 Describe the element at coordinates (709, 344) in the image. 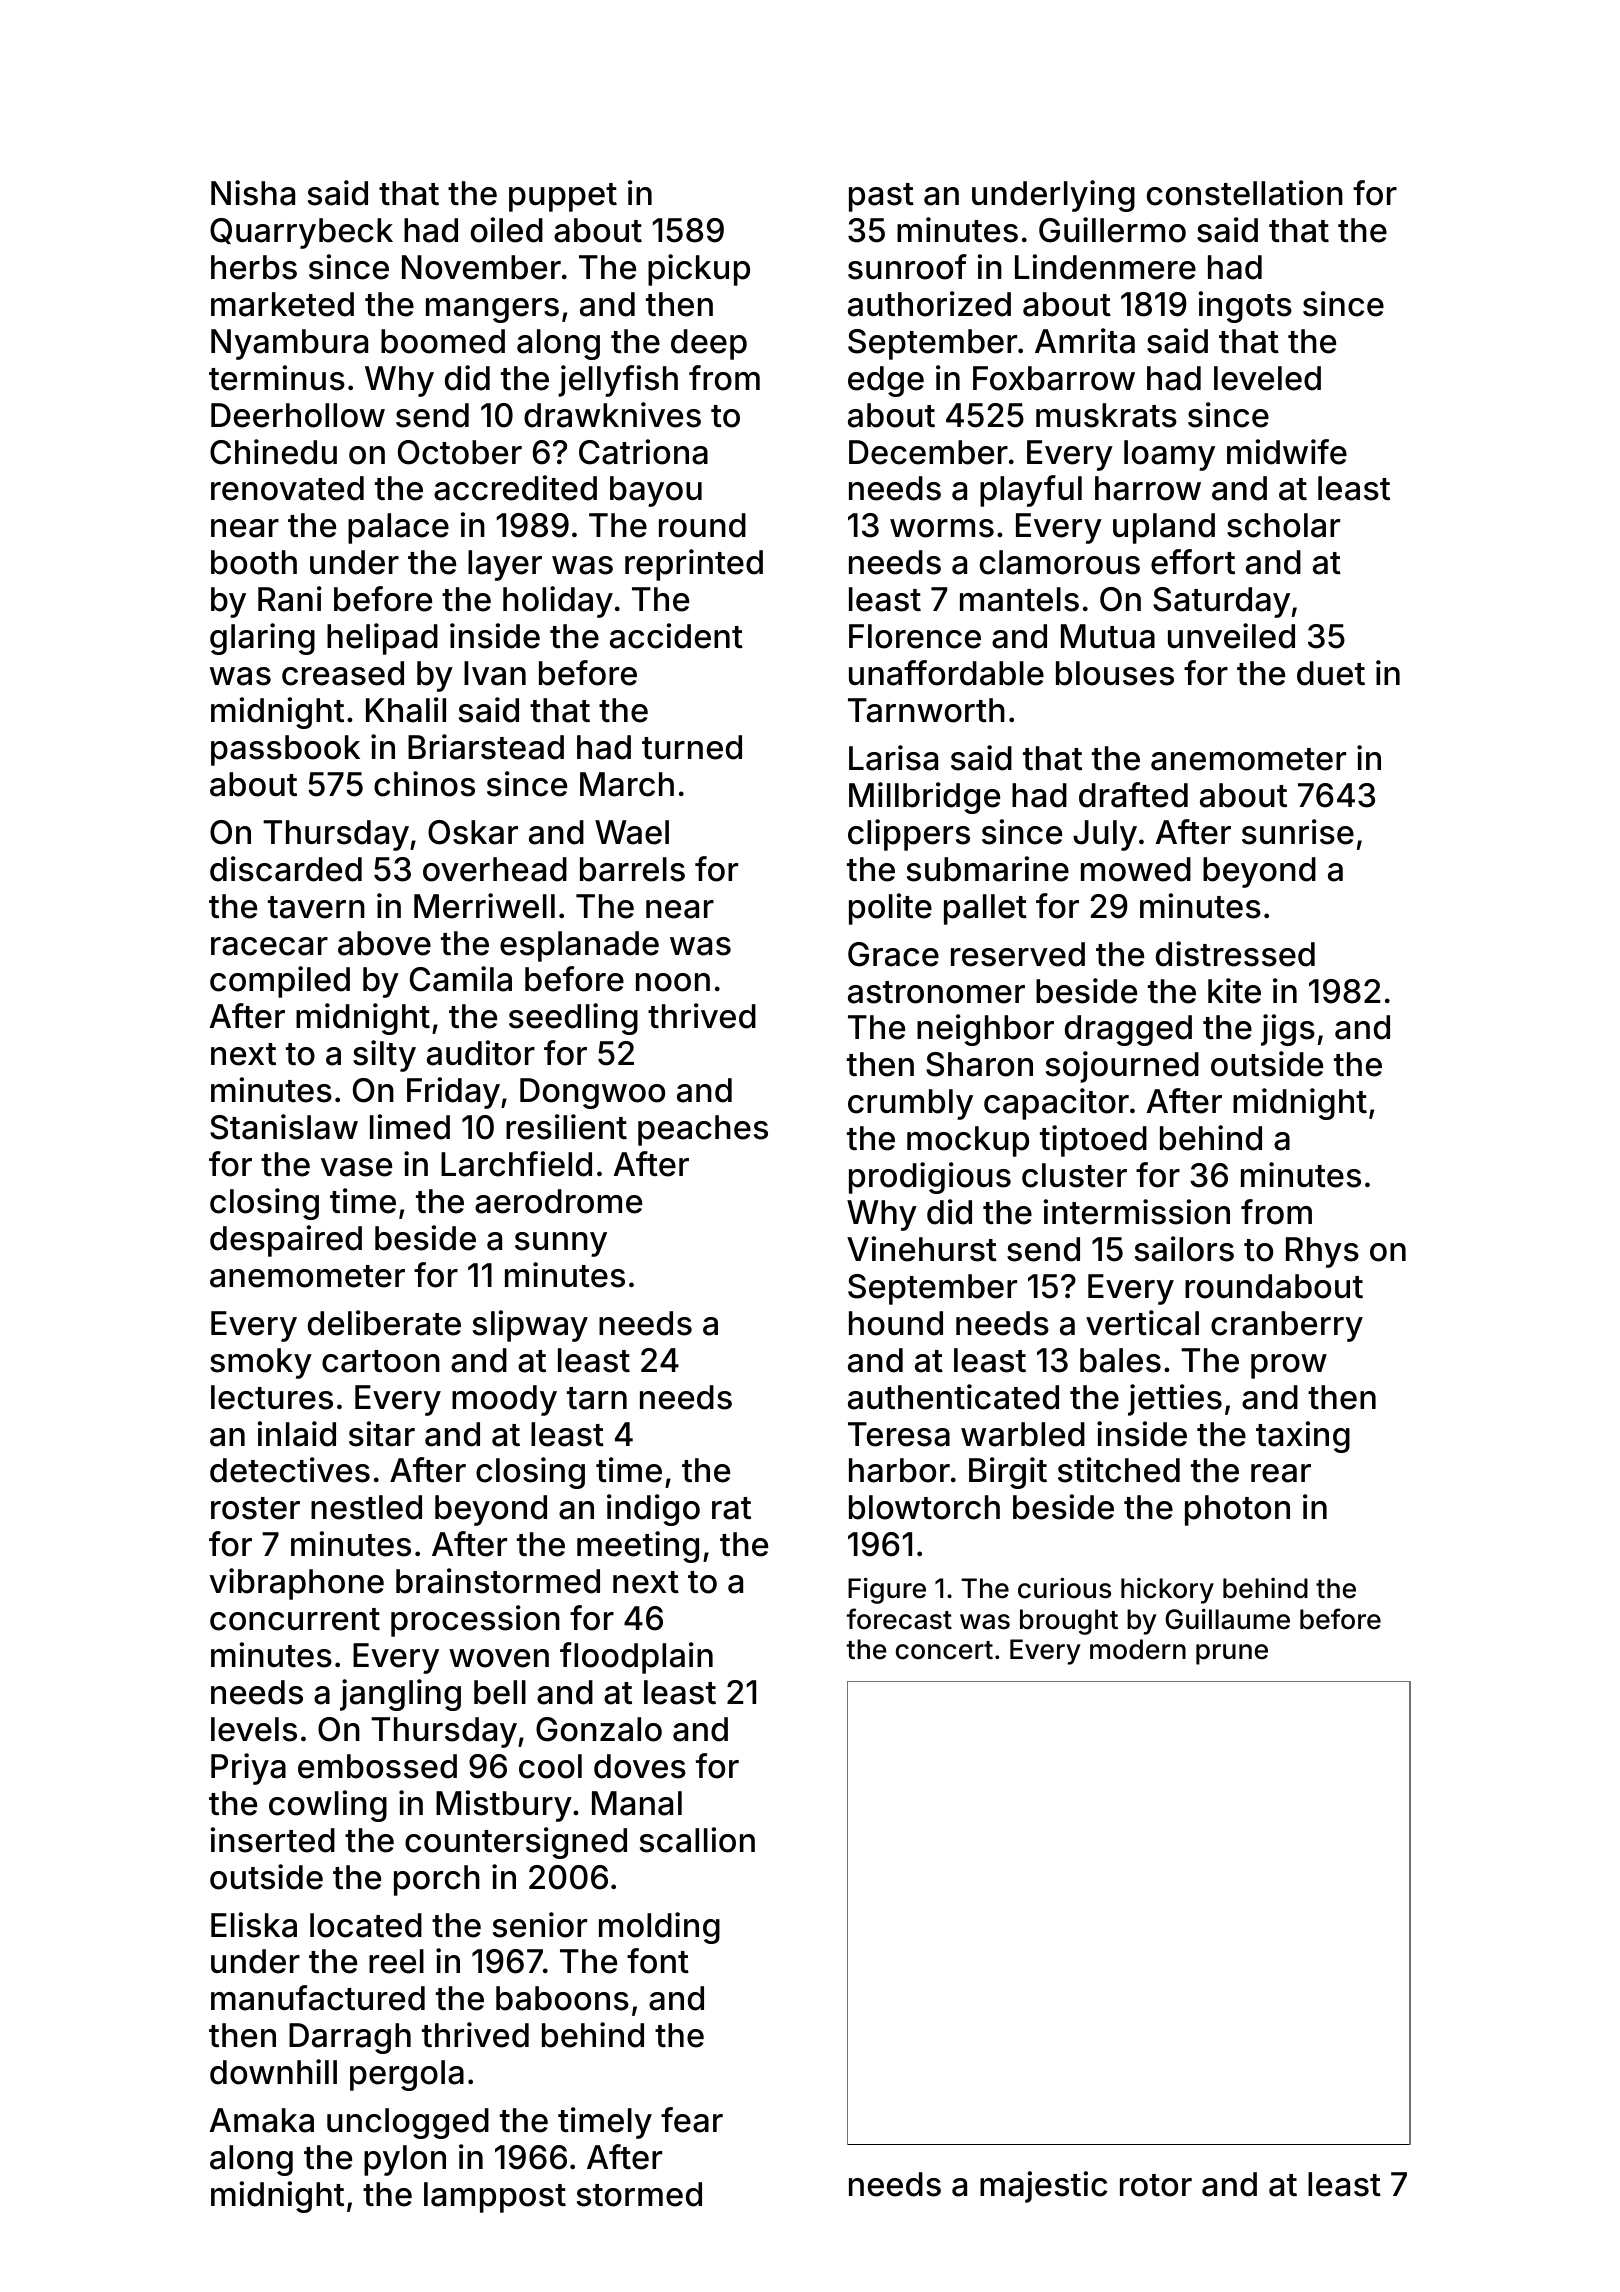

I see `deep` at that location.
